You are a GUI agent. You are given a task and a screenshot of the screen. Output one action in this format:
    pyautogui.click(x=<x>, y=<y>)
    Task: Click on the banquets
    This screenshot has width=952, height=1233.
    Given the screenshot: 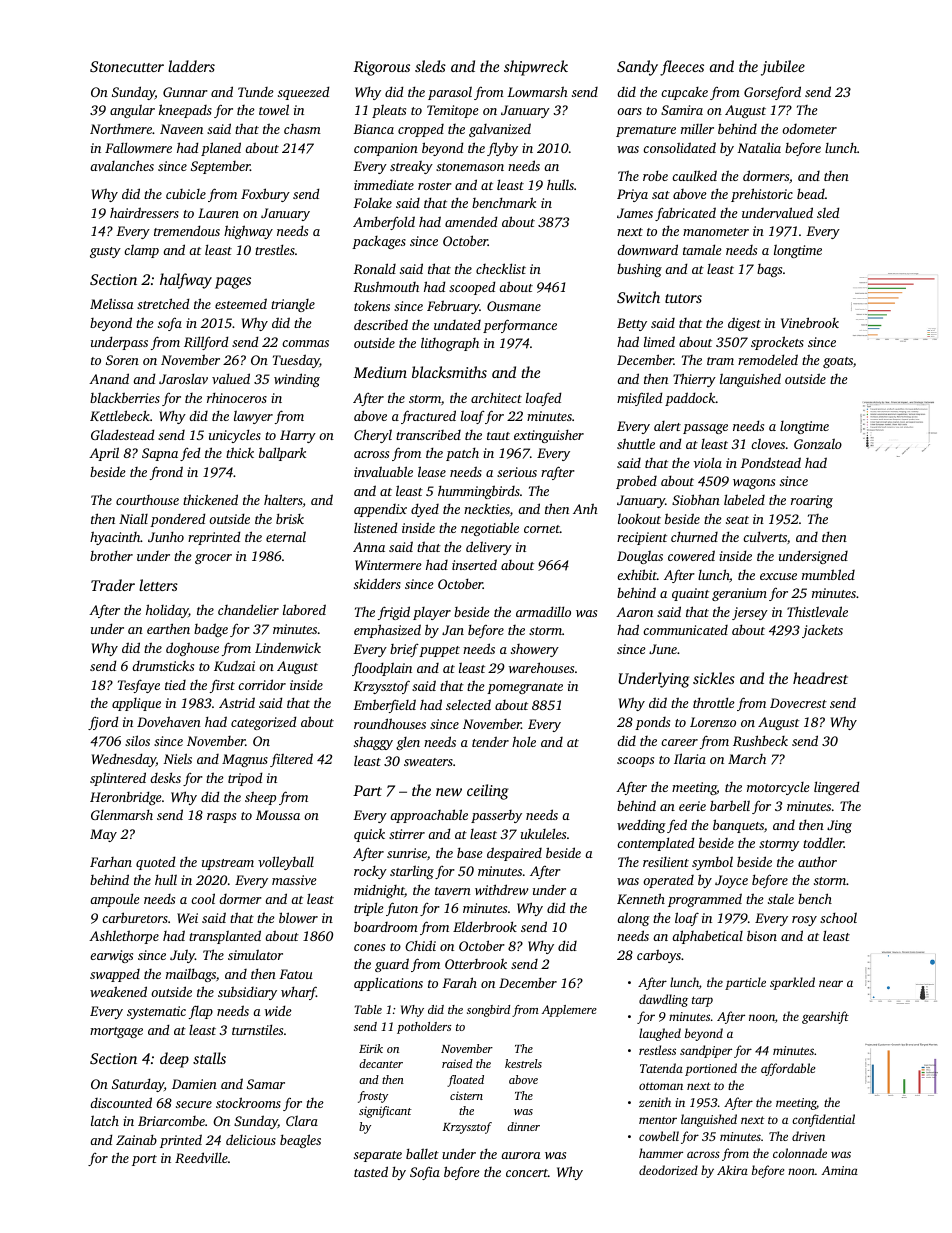 What is the action you would take?
    pyautogui.click(x=738, y=826)
